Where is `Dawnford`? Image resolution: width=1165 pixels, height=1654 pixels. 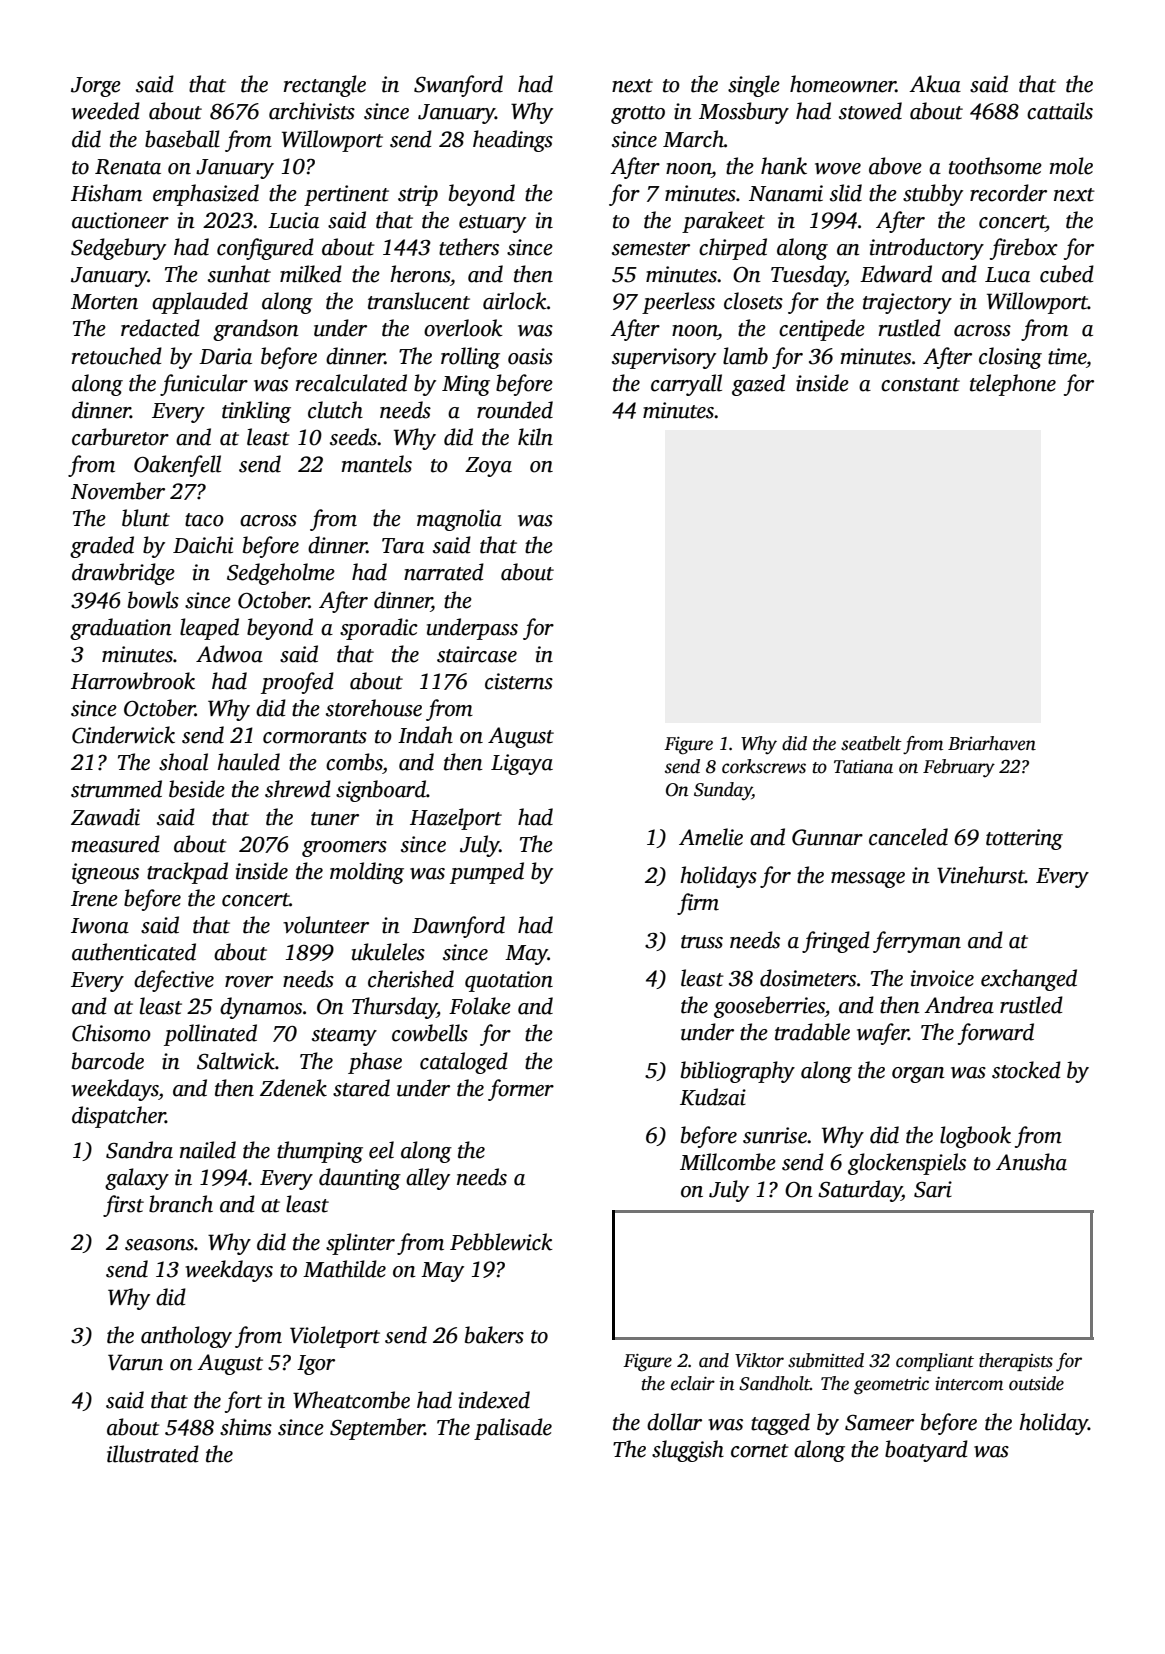
Dawnford is located at coordinates (458, 927).
